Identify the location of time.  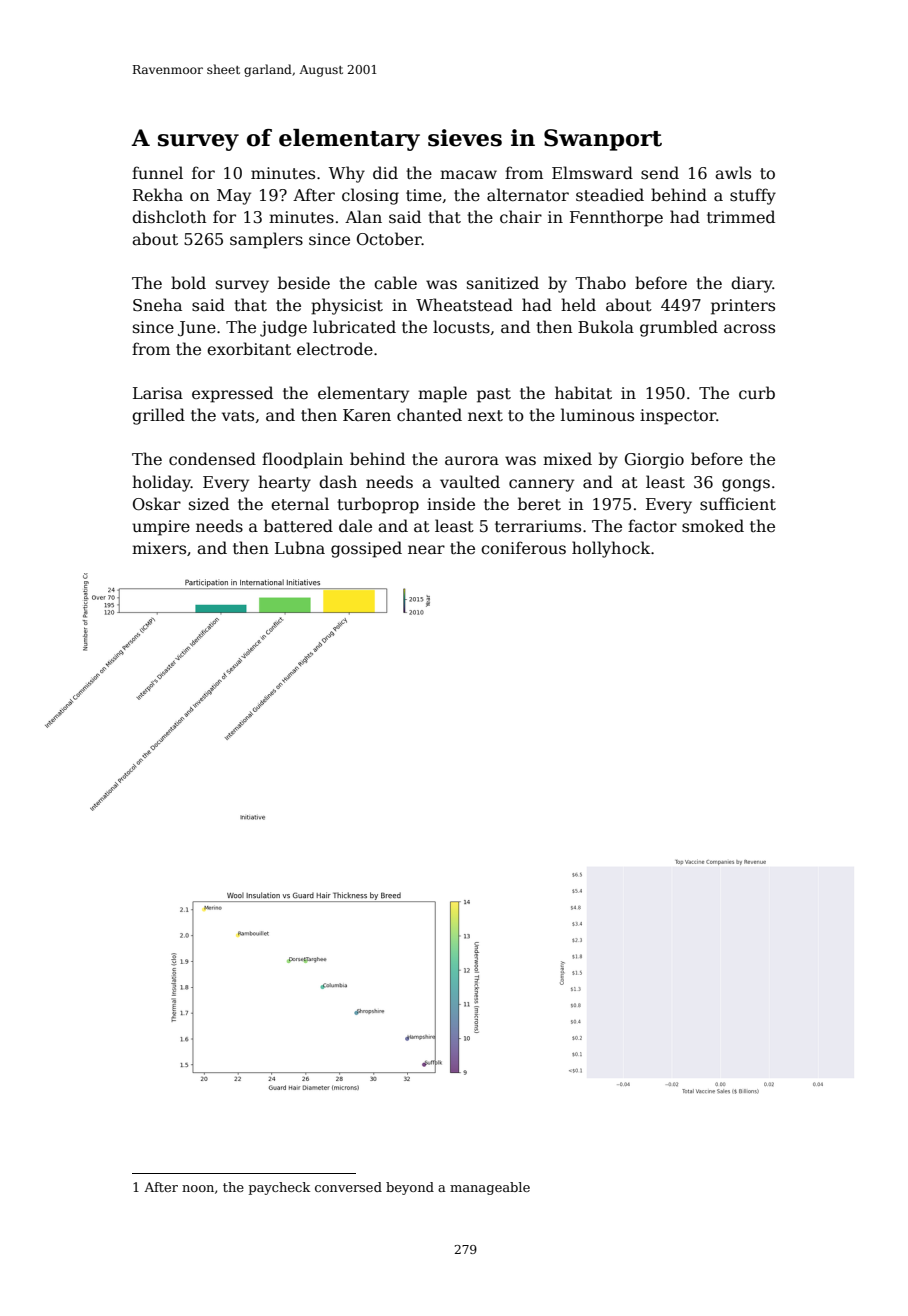
(424, 195).
